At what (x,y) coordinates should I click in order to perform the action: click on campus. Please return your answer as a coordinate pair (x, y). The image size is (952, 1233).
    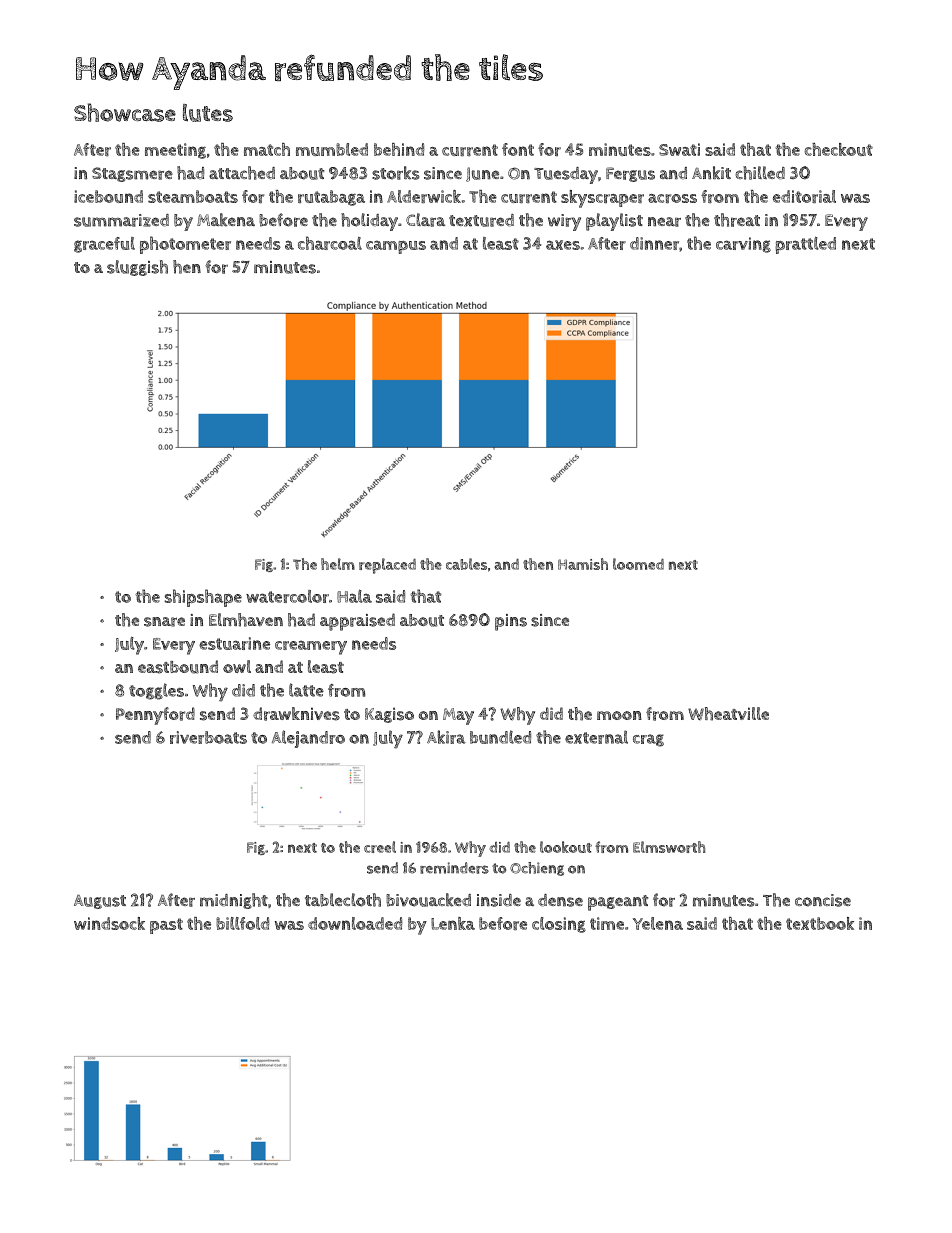
    Looking at the image, I should click on (396, 247).
